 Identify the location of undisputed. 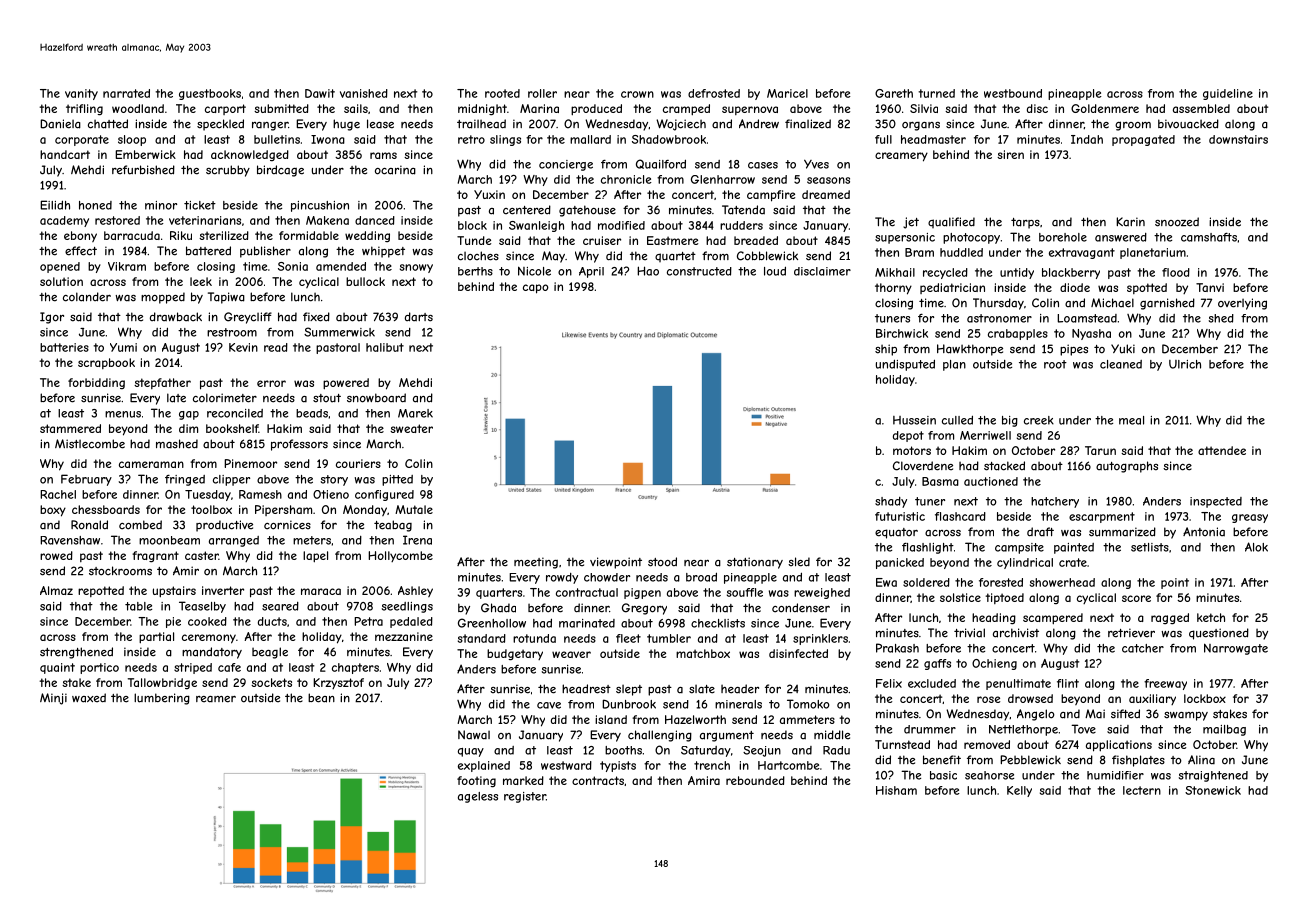
(905, 365).
